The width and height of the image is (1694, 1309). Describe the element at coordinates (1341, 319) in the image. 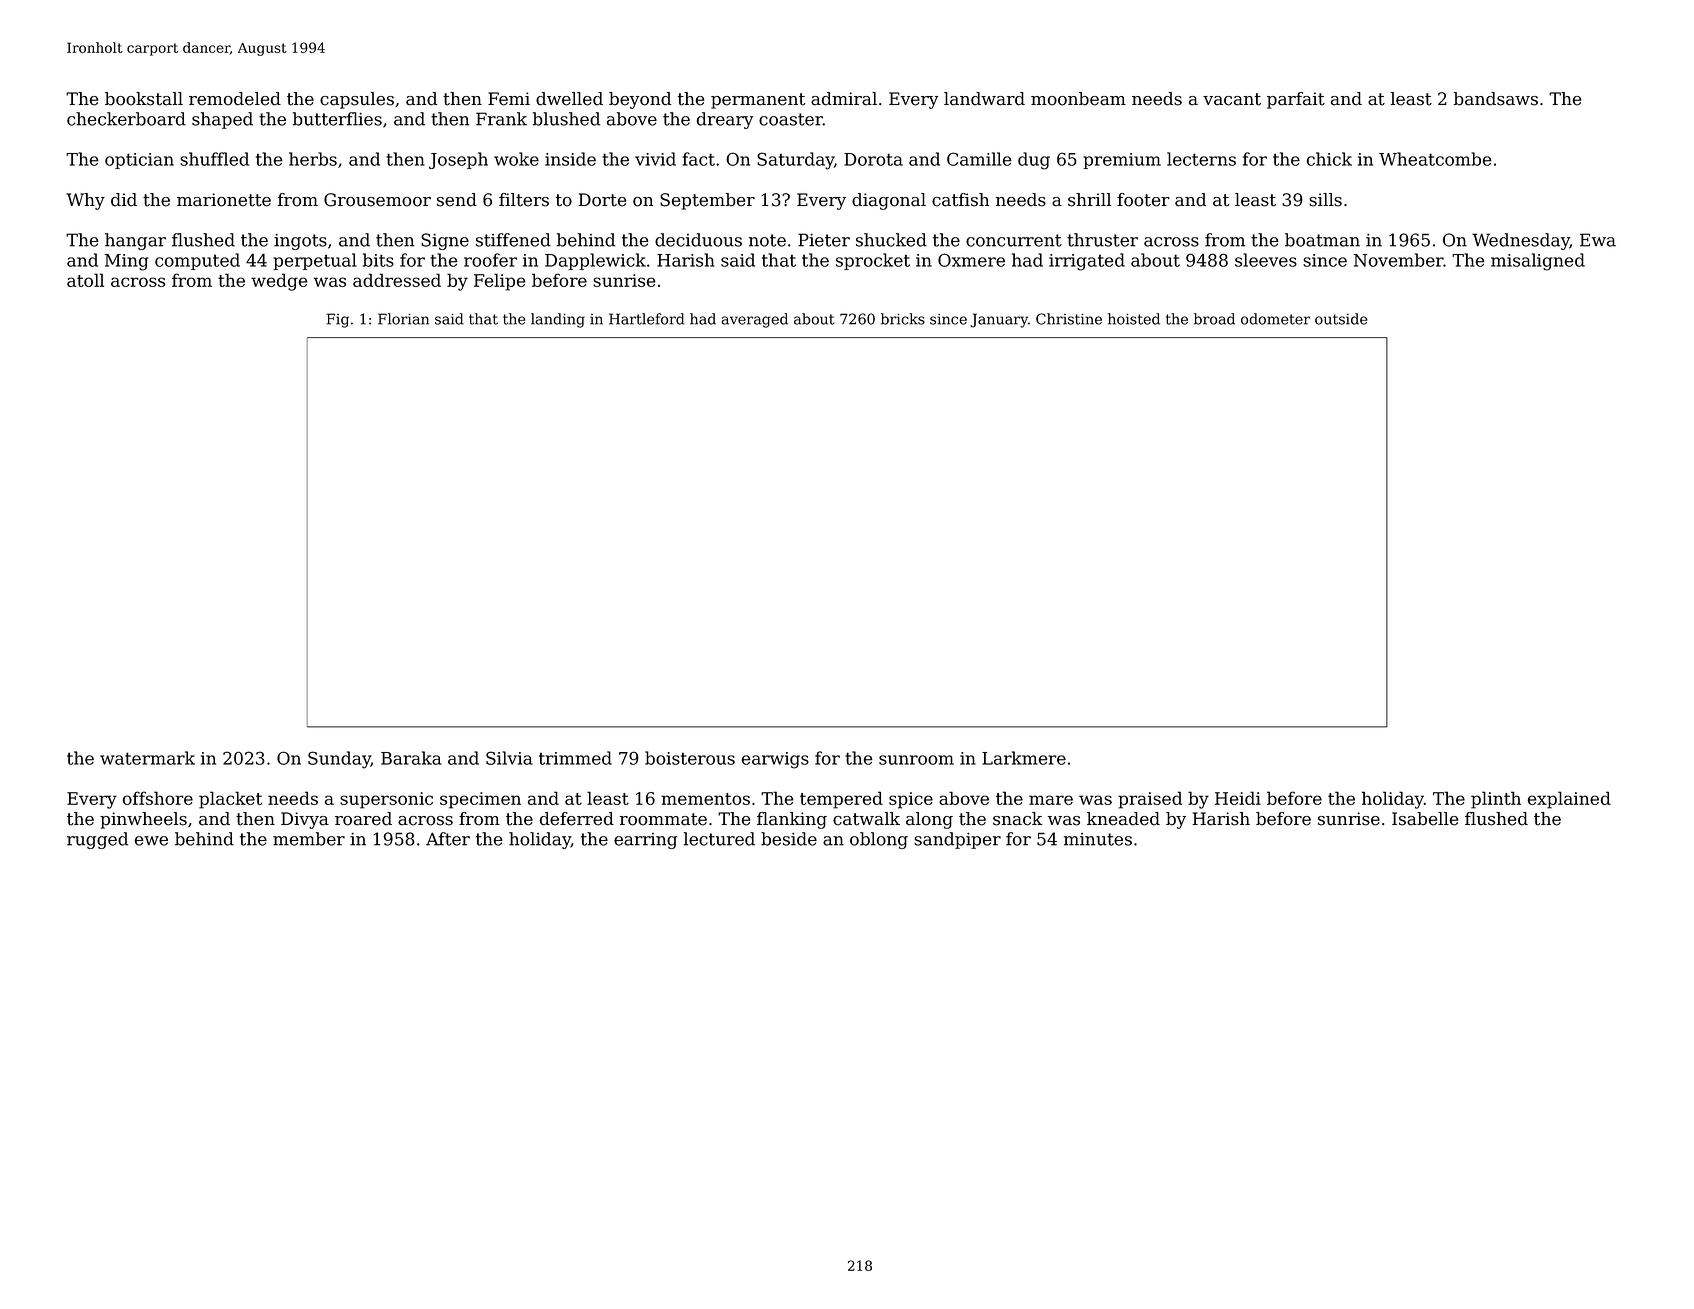

I see `outside` at that location.
